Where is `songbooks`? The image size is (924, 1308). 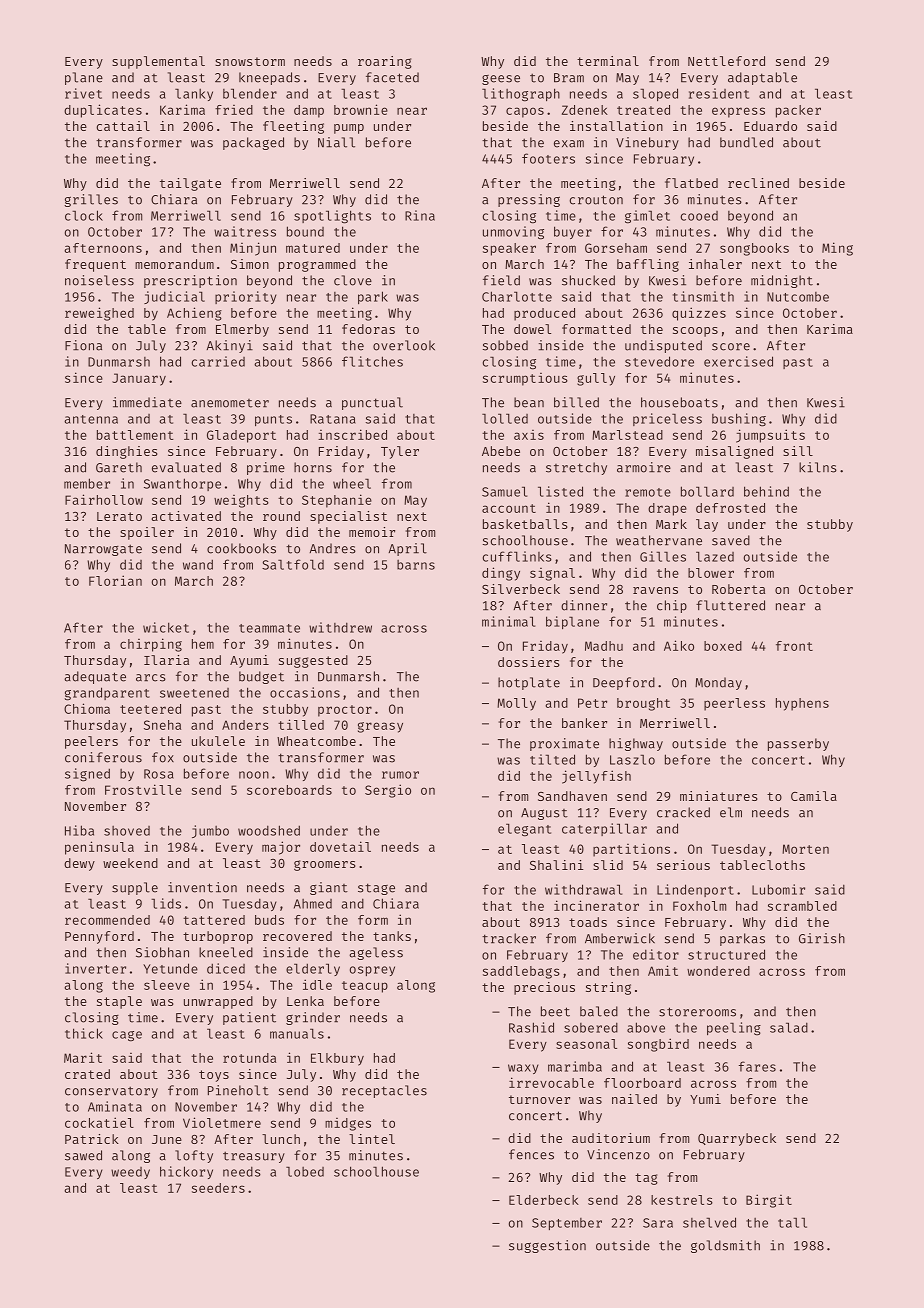
songbooks is located at coordinates (754, 249).
